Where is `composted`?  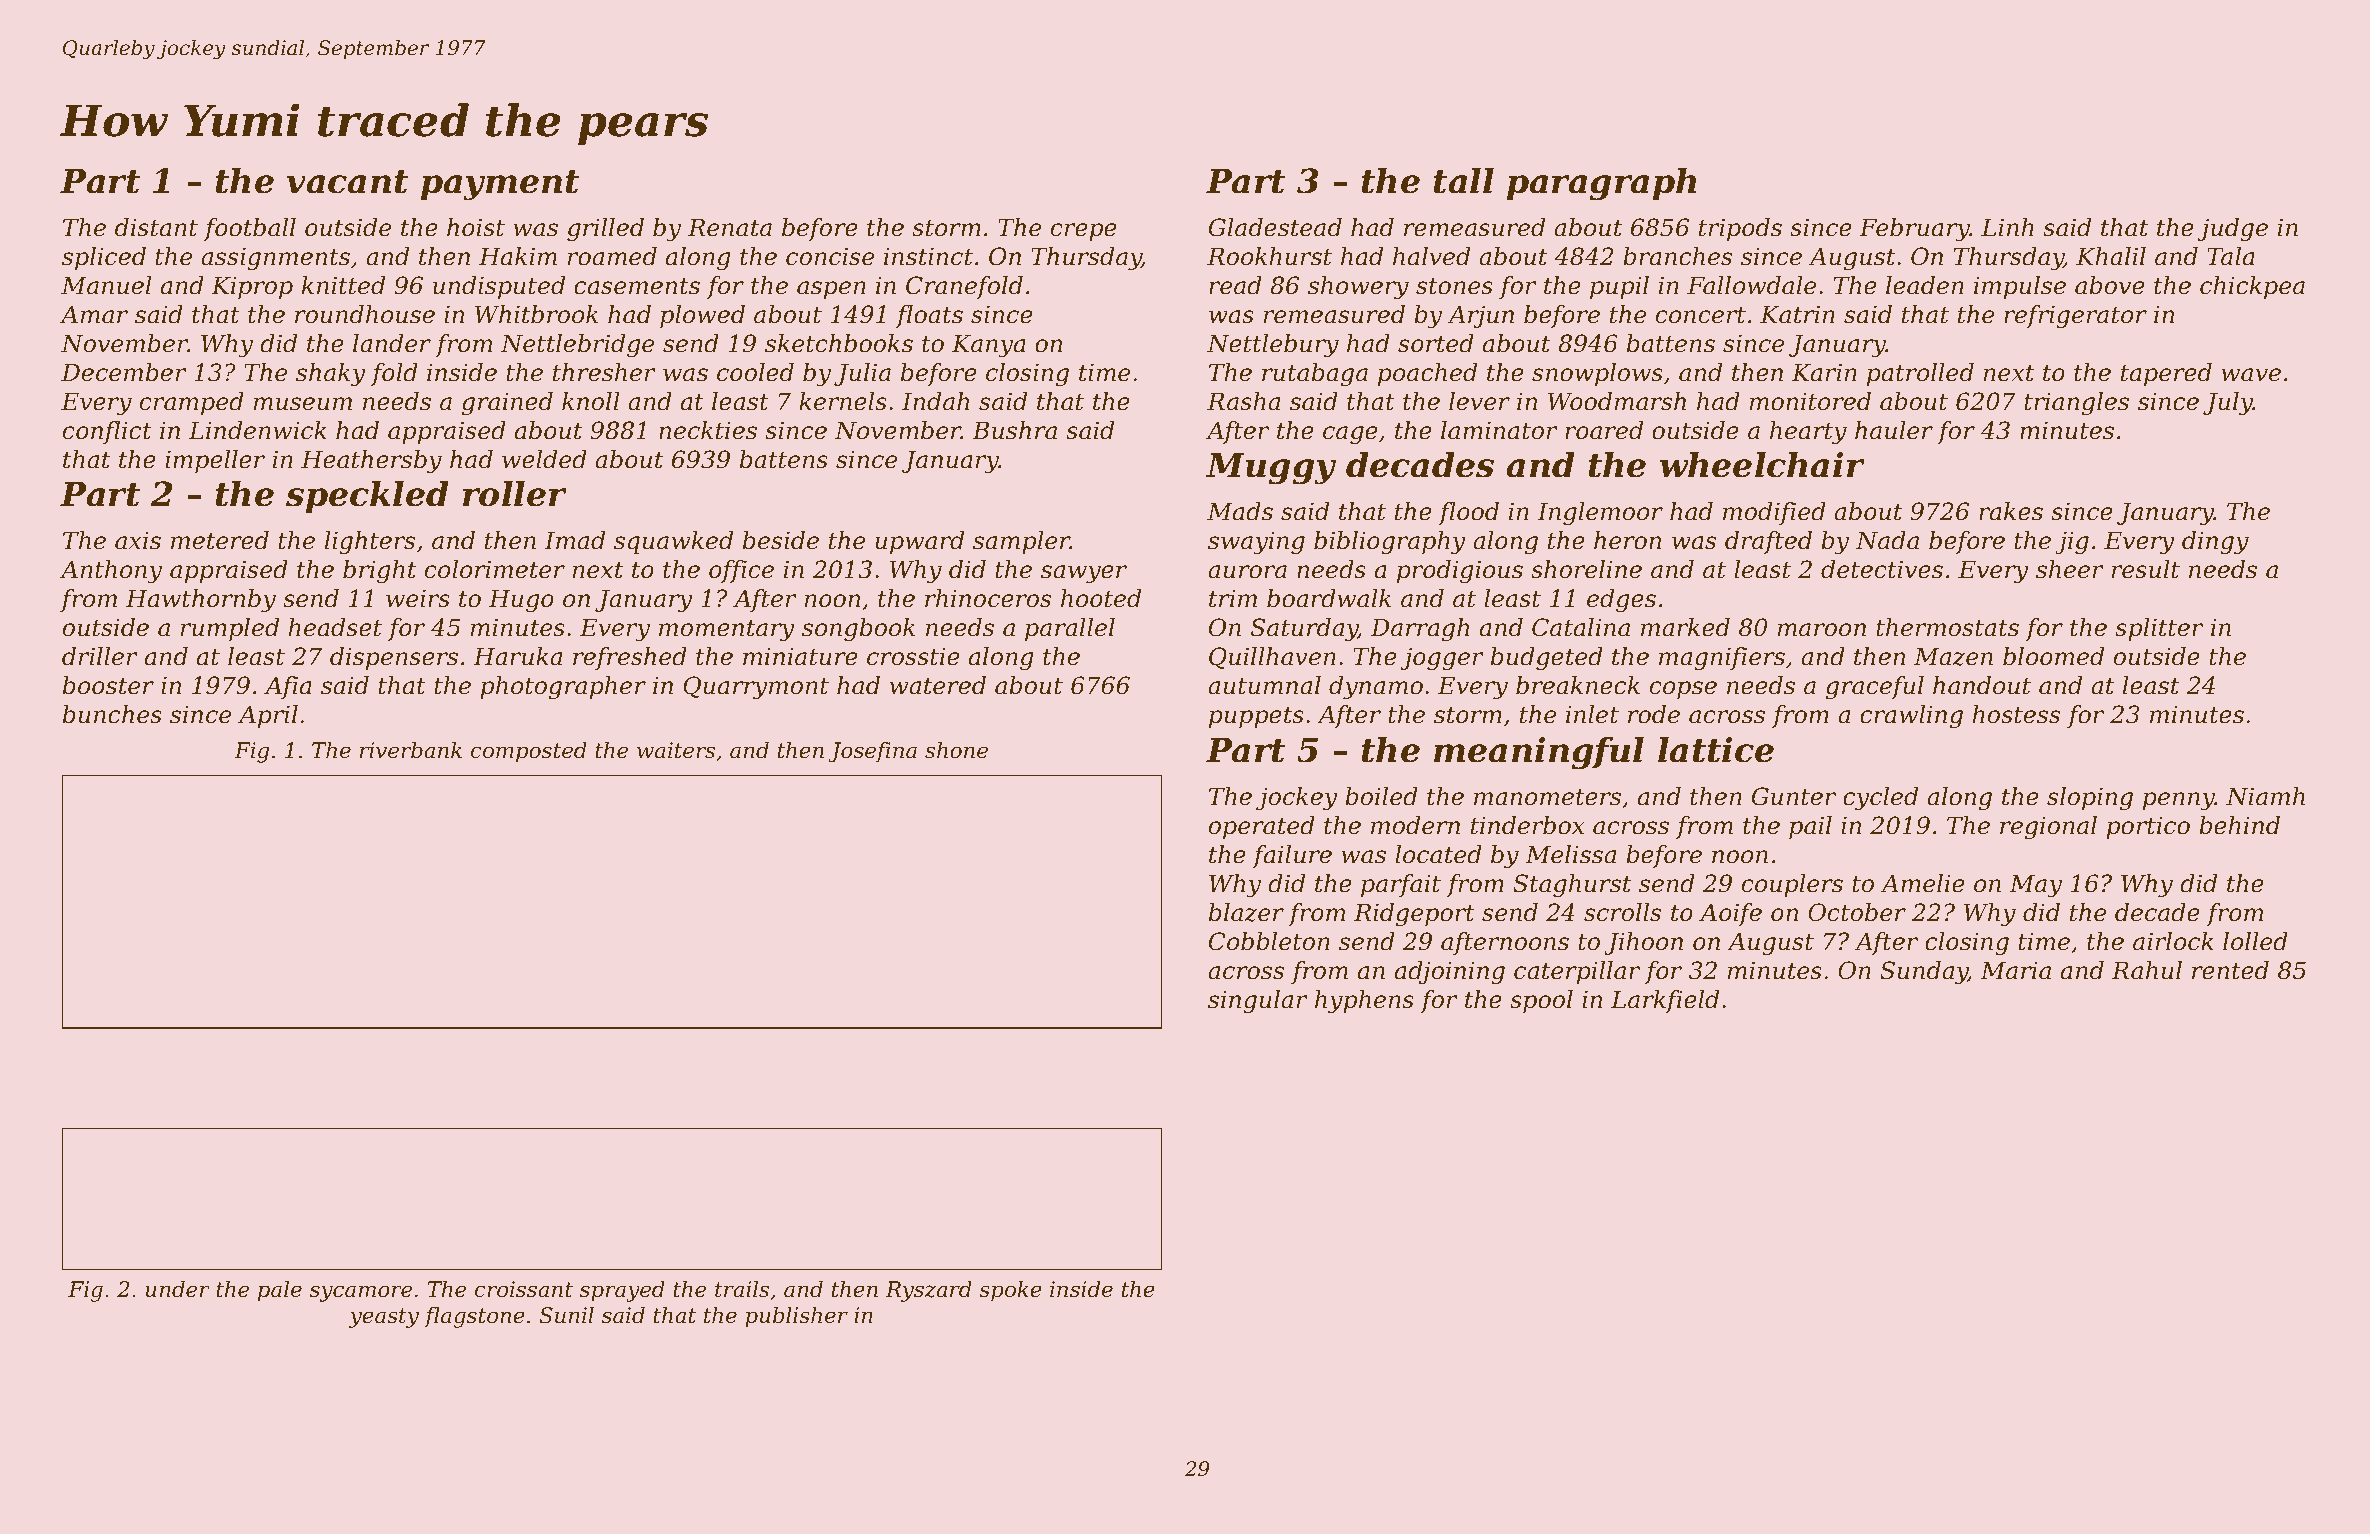 composted is located at coordinates (529, 752).
